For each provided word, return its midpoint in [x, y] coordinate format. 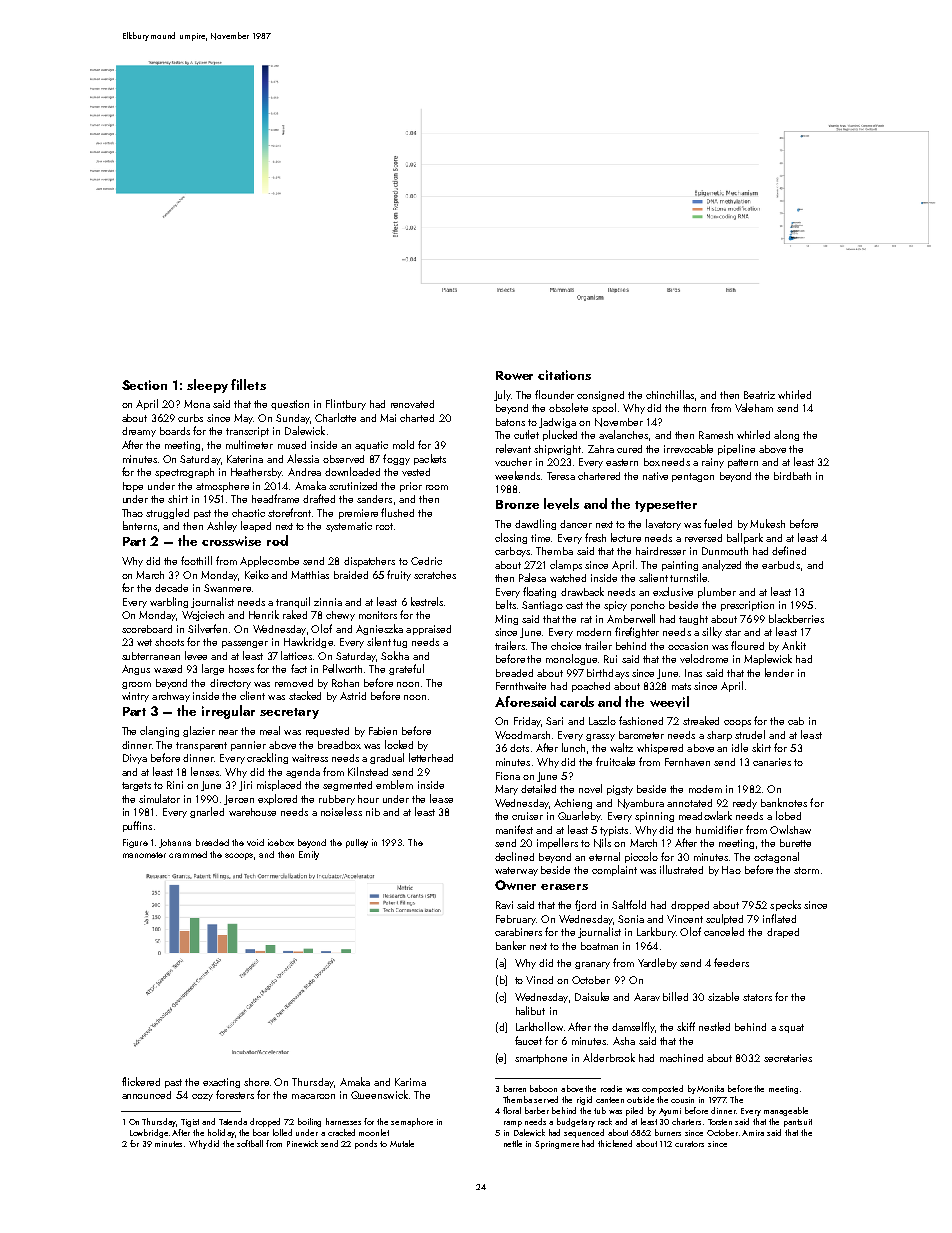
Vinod [539, 980]
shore [256, 1082]
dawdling [535, 524]
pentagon [693, 477]
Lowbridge [149, 1133]
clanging [159, 731]
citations [564, 375]
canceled [724, 931]
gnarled [207, 812]
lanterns [140, 525]
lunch [573, 747]
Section [144, 385]
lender [779, 672]
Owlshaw [790, 829]
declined [514, 856]
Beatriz [759, 395]
